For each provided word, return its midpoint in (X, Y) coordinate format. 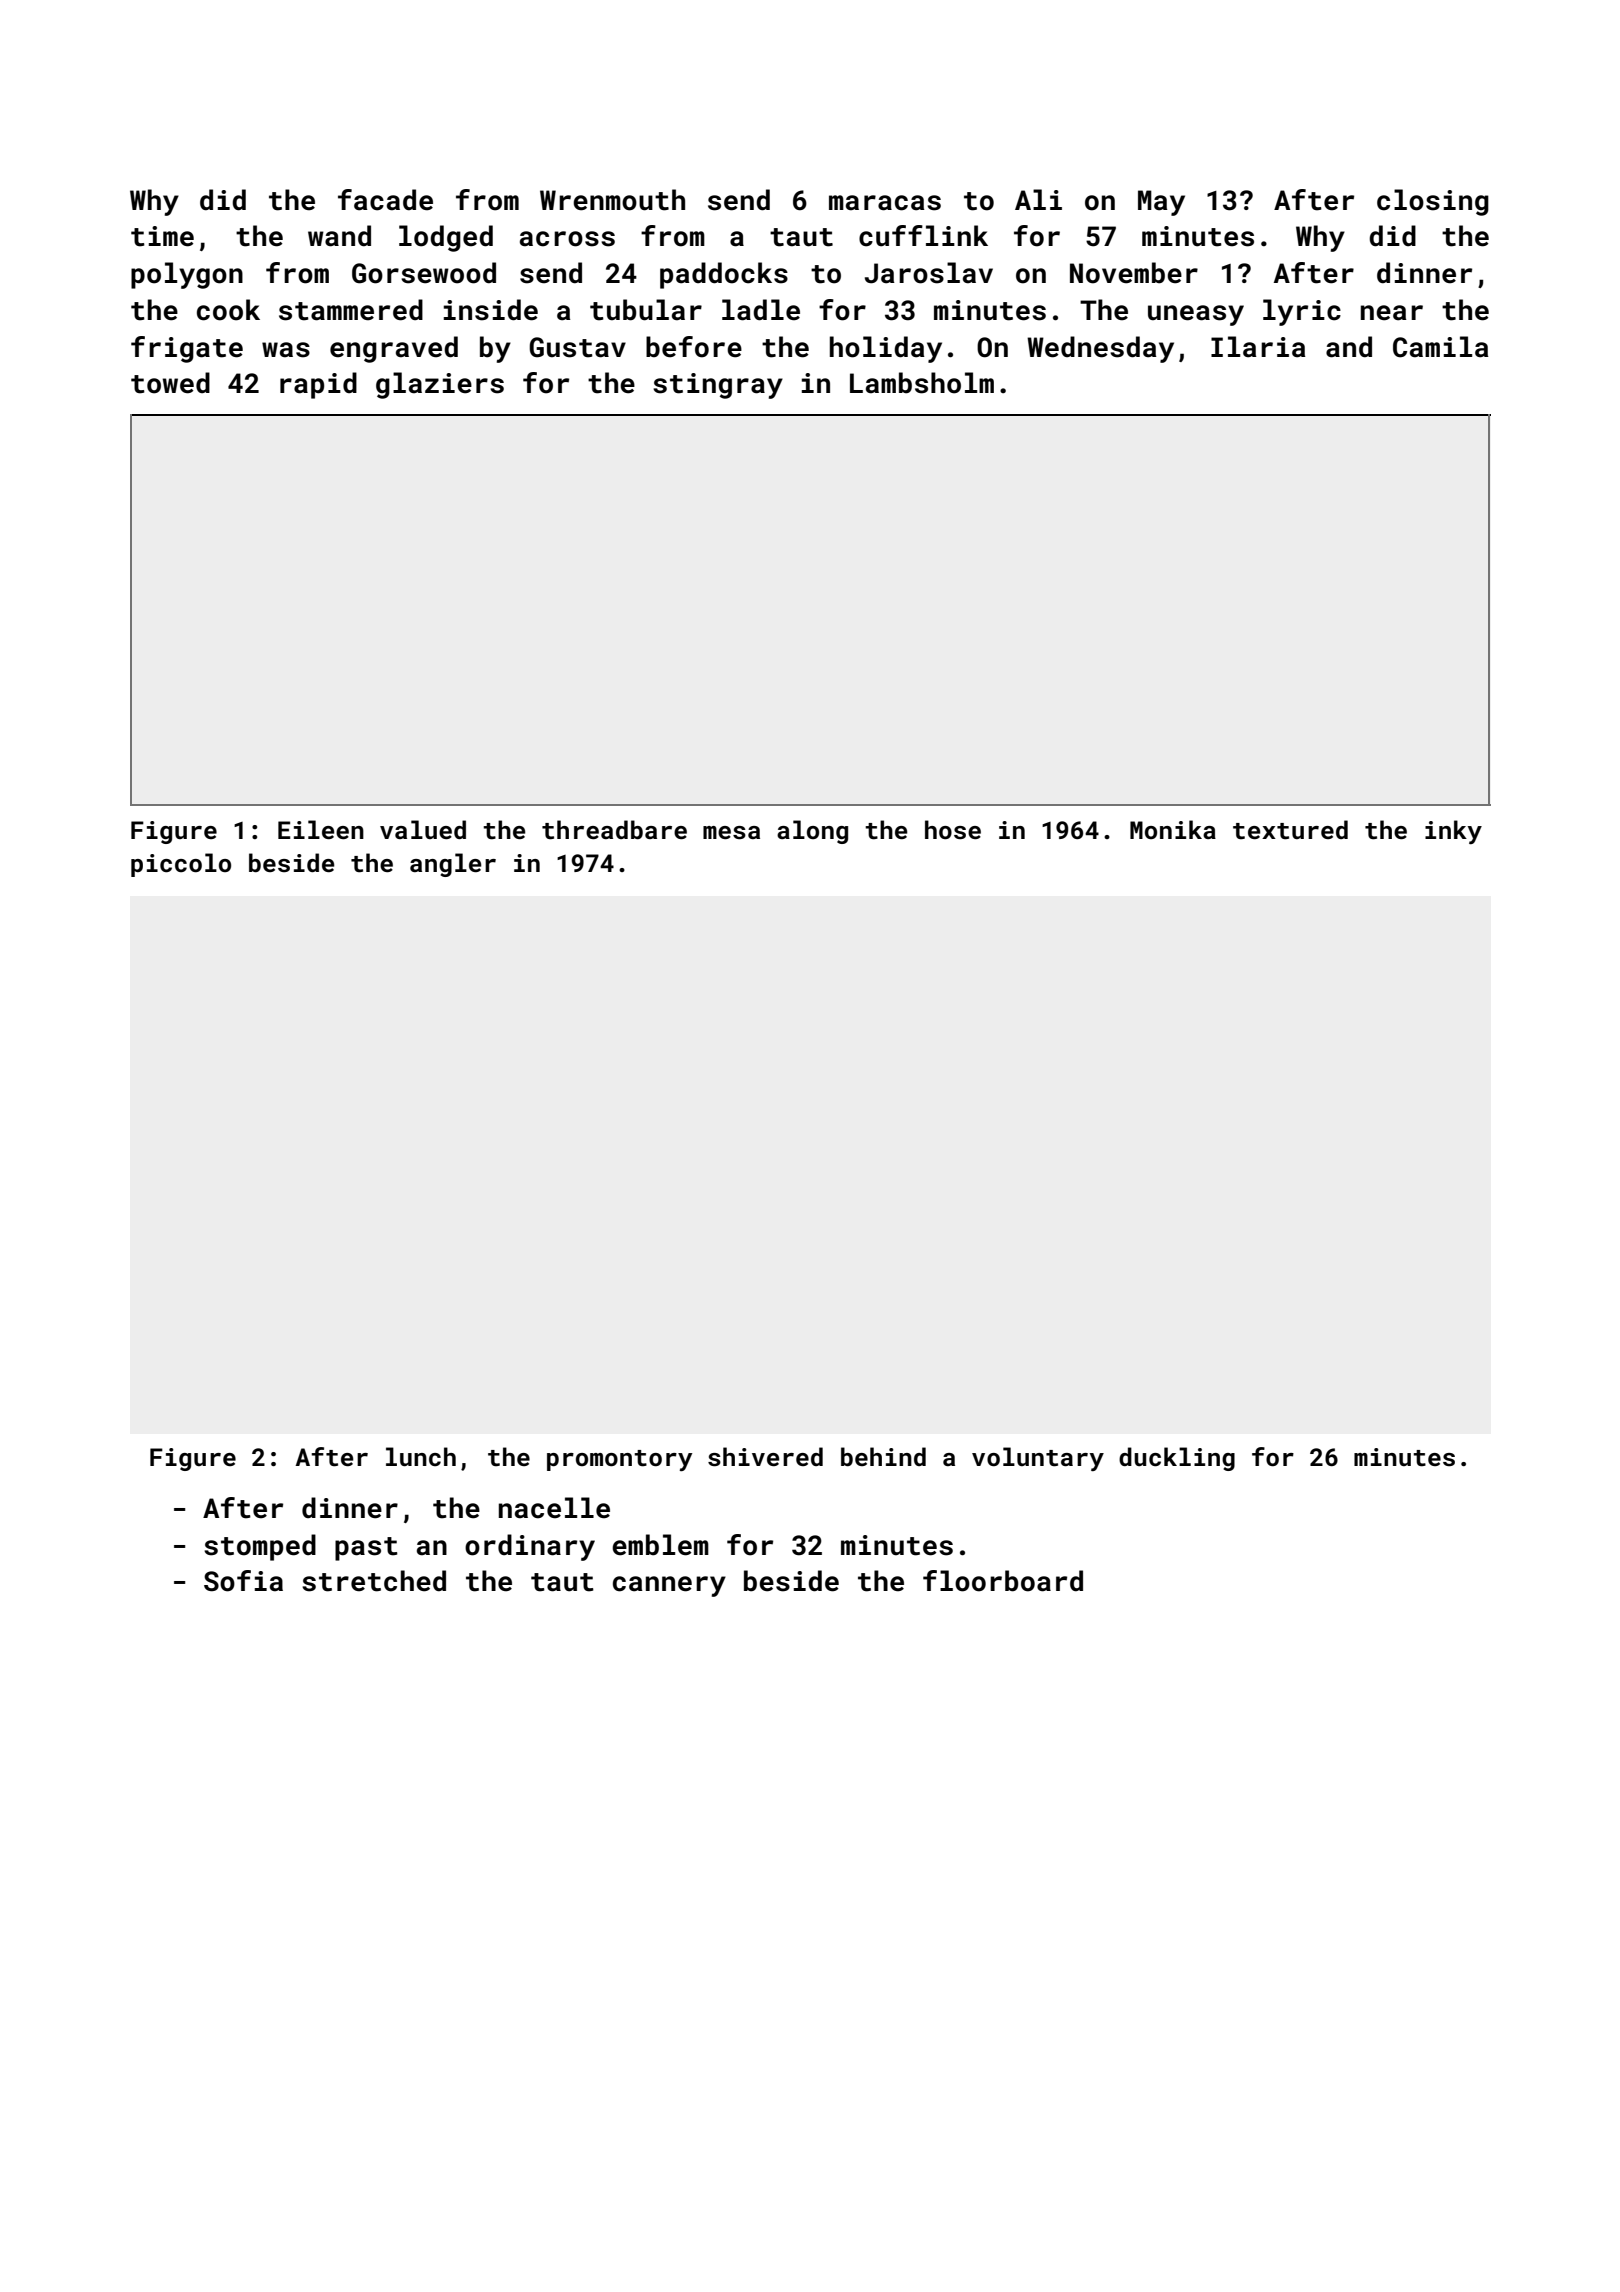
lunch (421, 1456)
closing (1433, 202)
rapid (318, 385)
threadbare (614, 830)
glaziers (440, 385)
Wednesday (1100, 349)
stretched (374, 1581)
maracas (885, 203)
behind (883, 1456)
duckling (1177, 1459)
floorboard (1003, 1581)
